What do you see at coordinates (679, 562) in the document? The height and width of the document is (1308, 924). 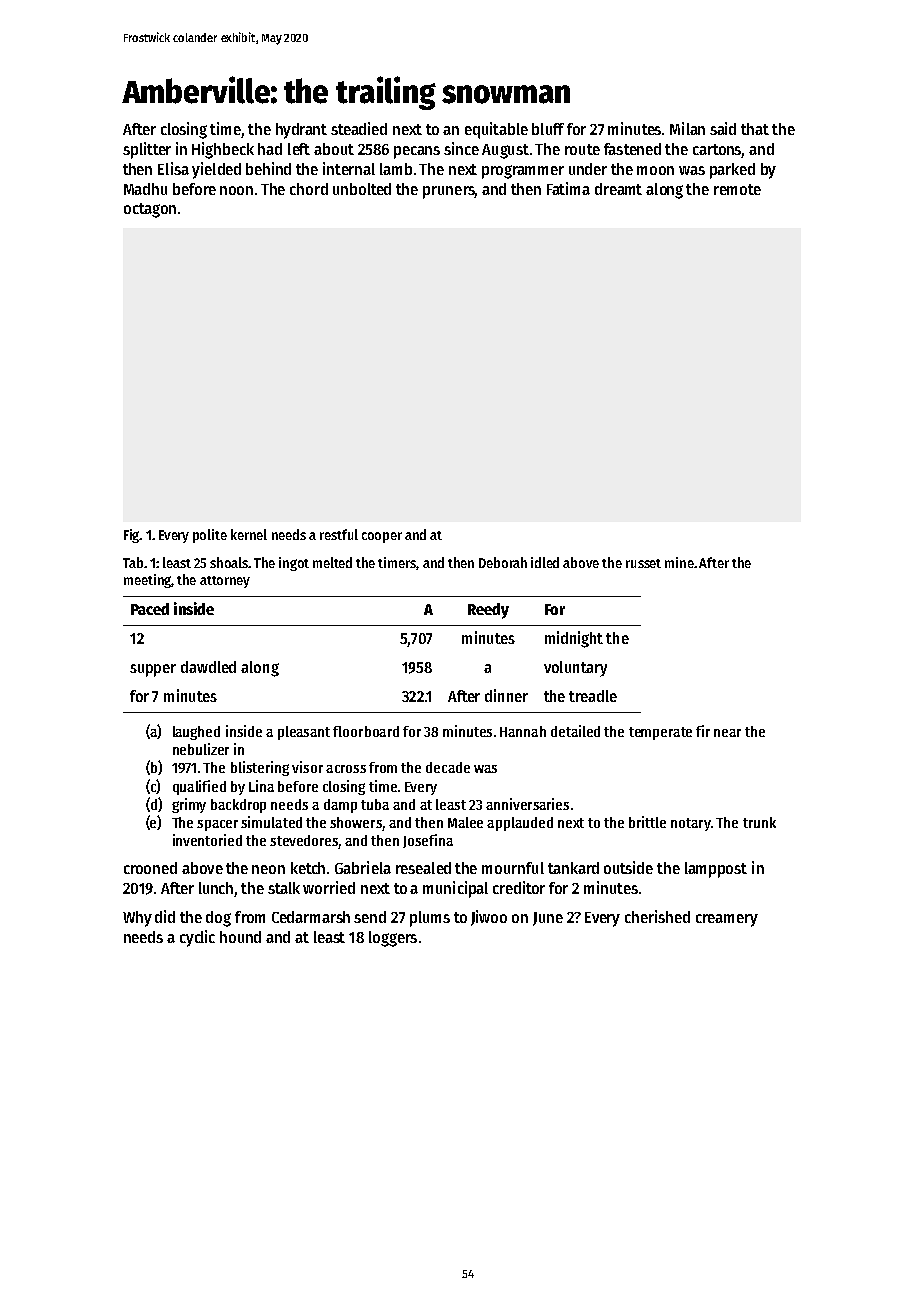 I see `mine` at bounding box center [679, 562].
